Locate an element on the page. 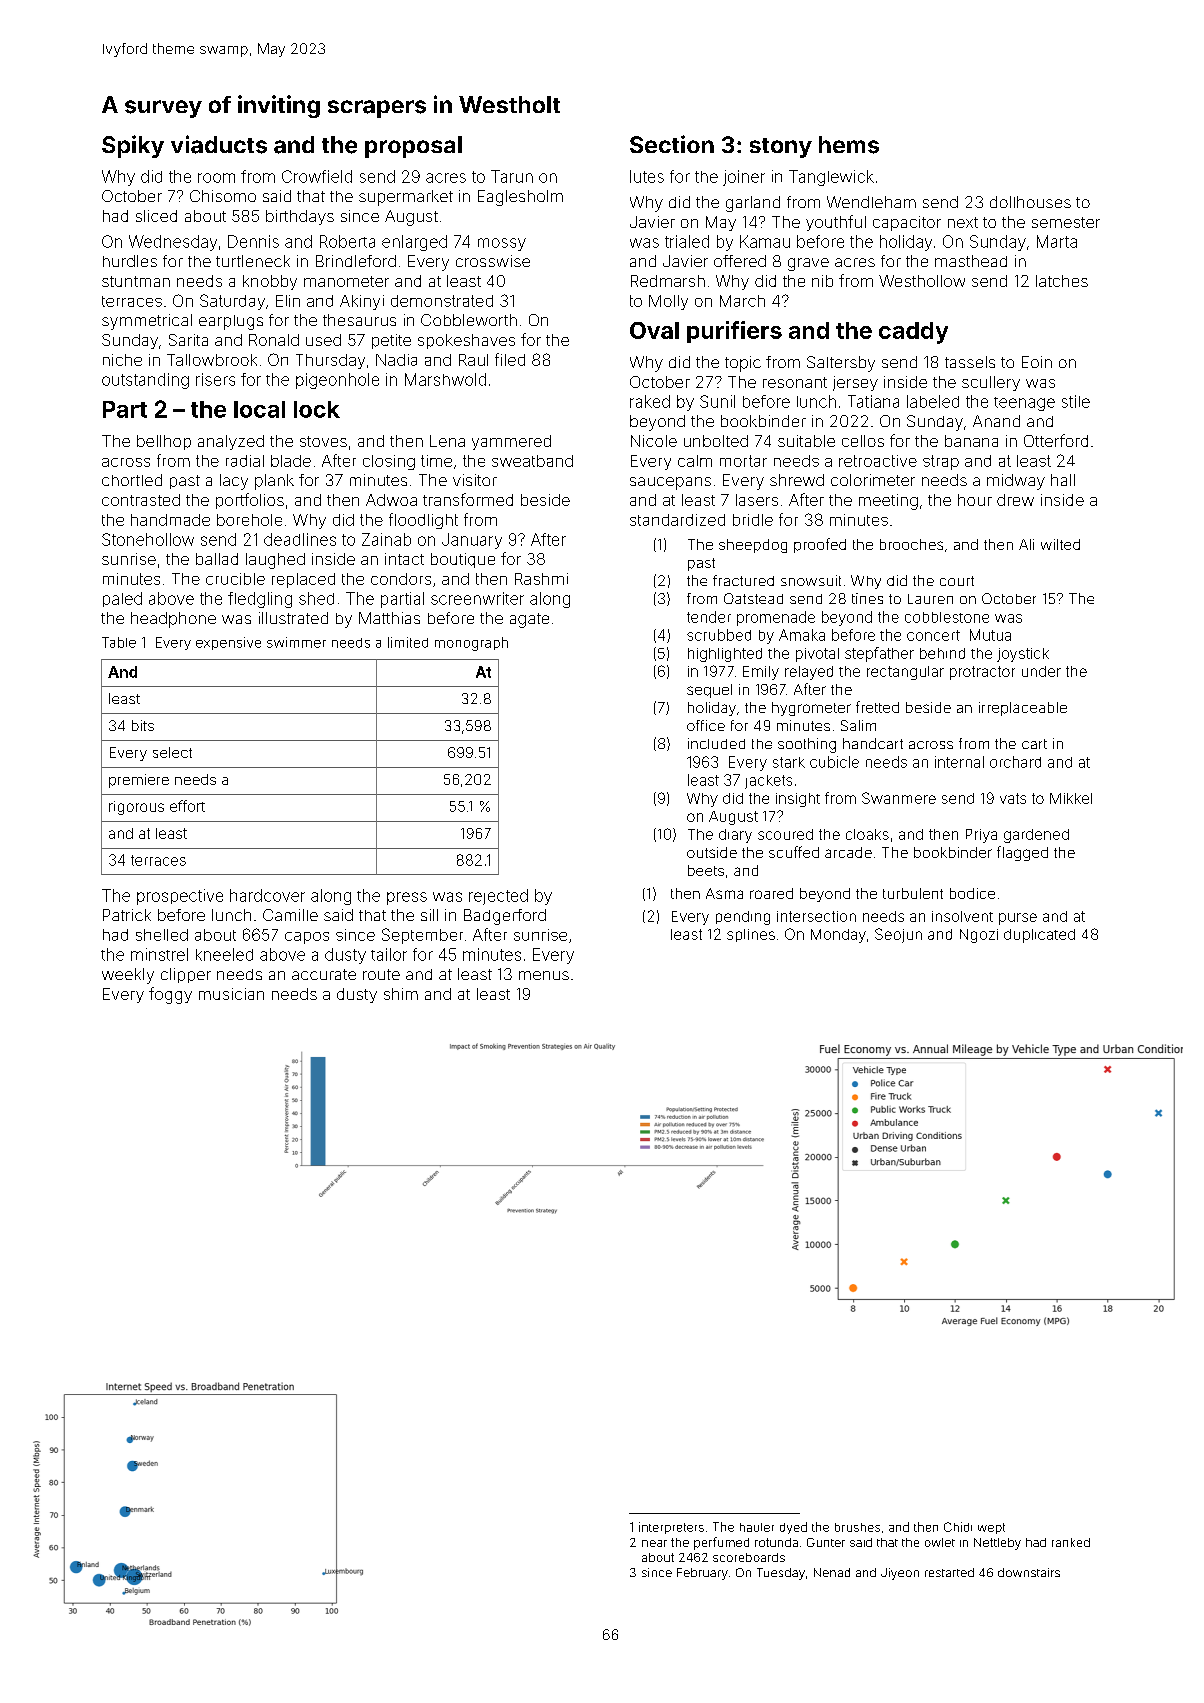  drew is located at coordinates (1015, 500).
